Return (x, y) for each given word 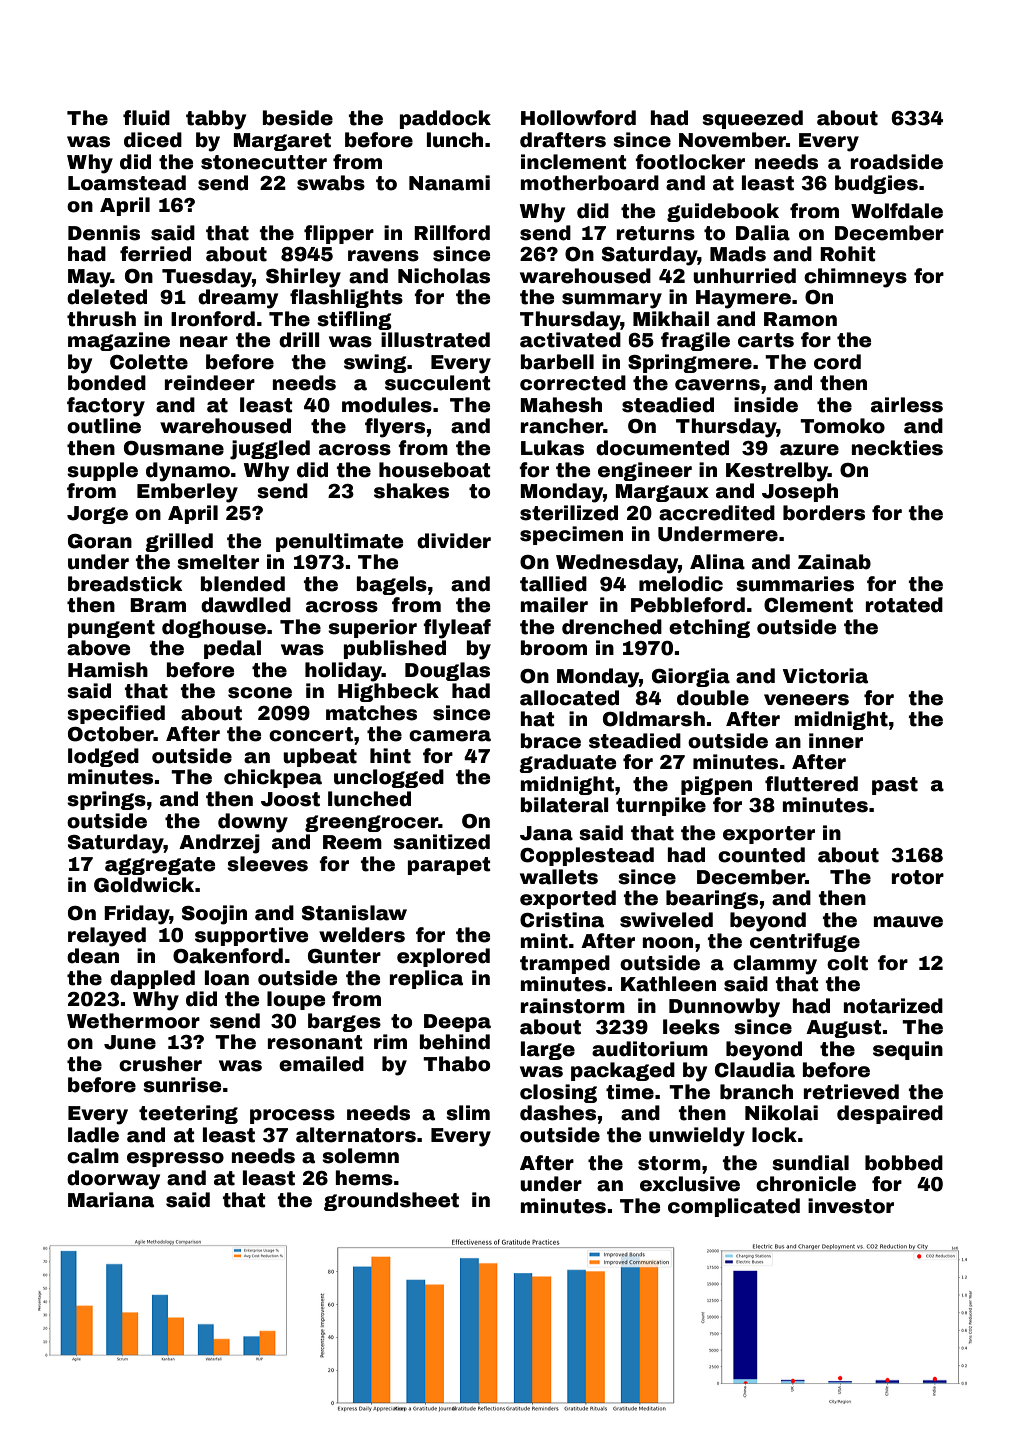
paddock (445, 119)
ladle (93, 1135)
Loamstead (127, 183)
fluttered (811, 784)
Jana (546, 833)
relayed (107, 937)
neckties (897, 448)
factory (106, 407)
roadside (897, 162)
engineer (645, 471)
